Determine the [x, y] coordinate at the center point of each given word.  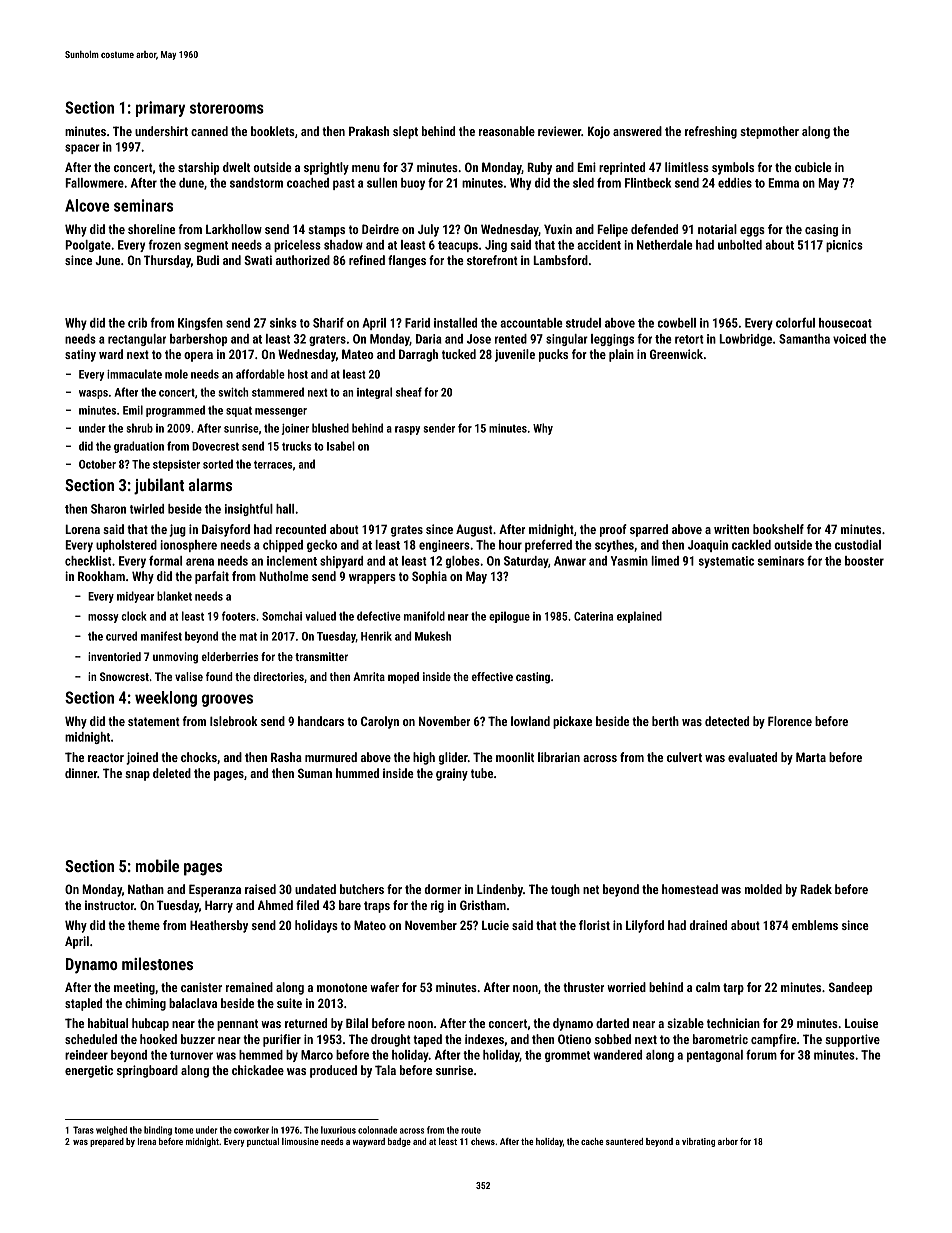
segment [206, 246]
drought [391, 1040]
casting [533, 678]
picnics [844, 246]
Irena [147, 1141]
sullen [382, 183]
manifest [161, 636]
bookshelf [778, 529]
